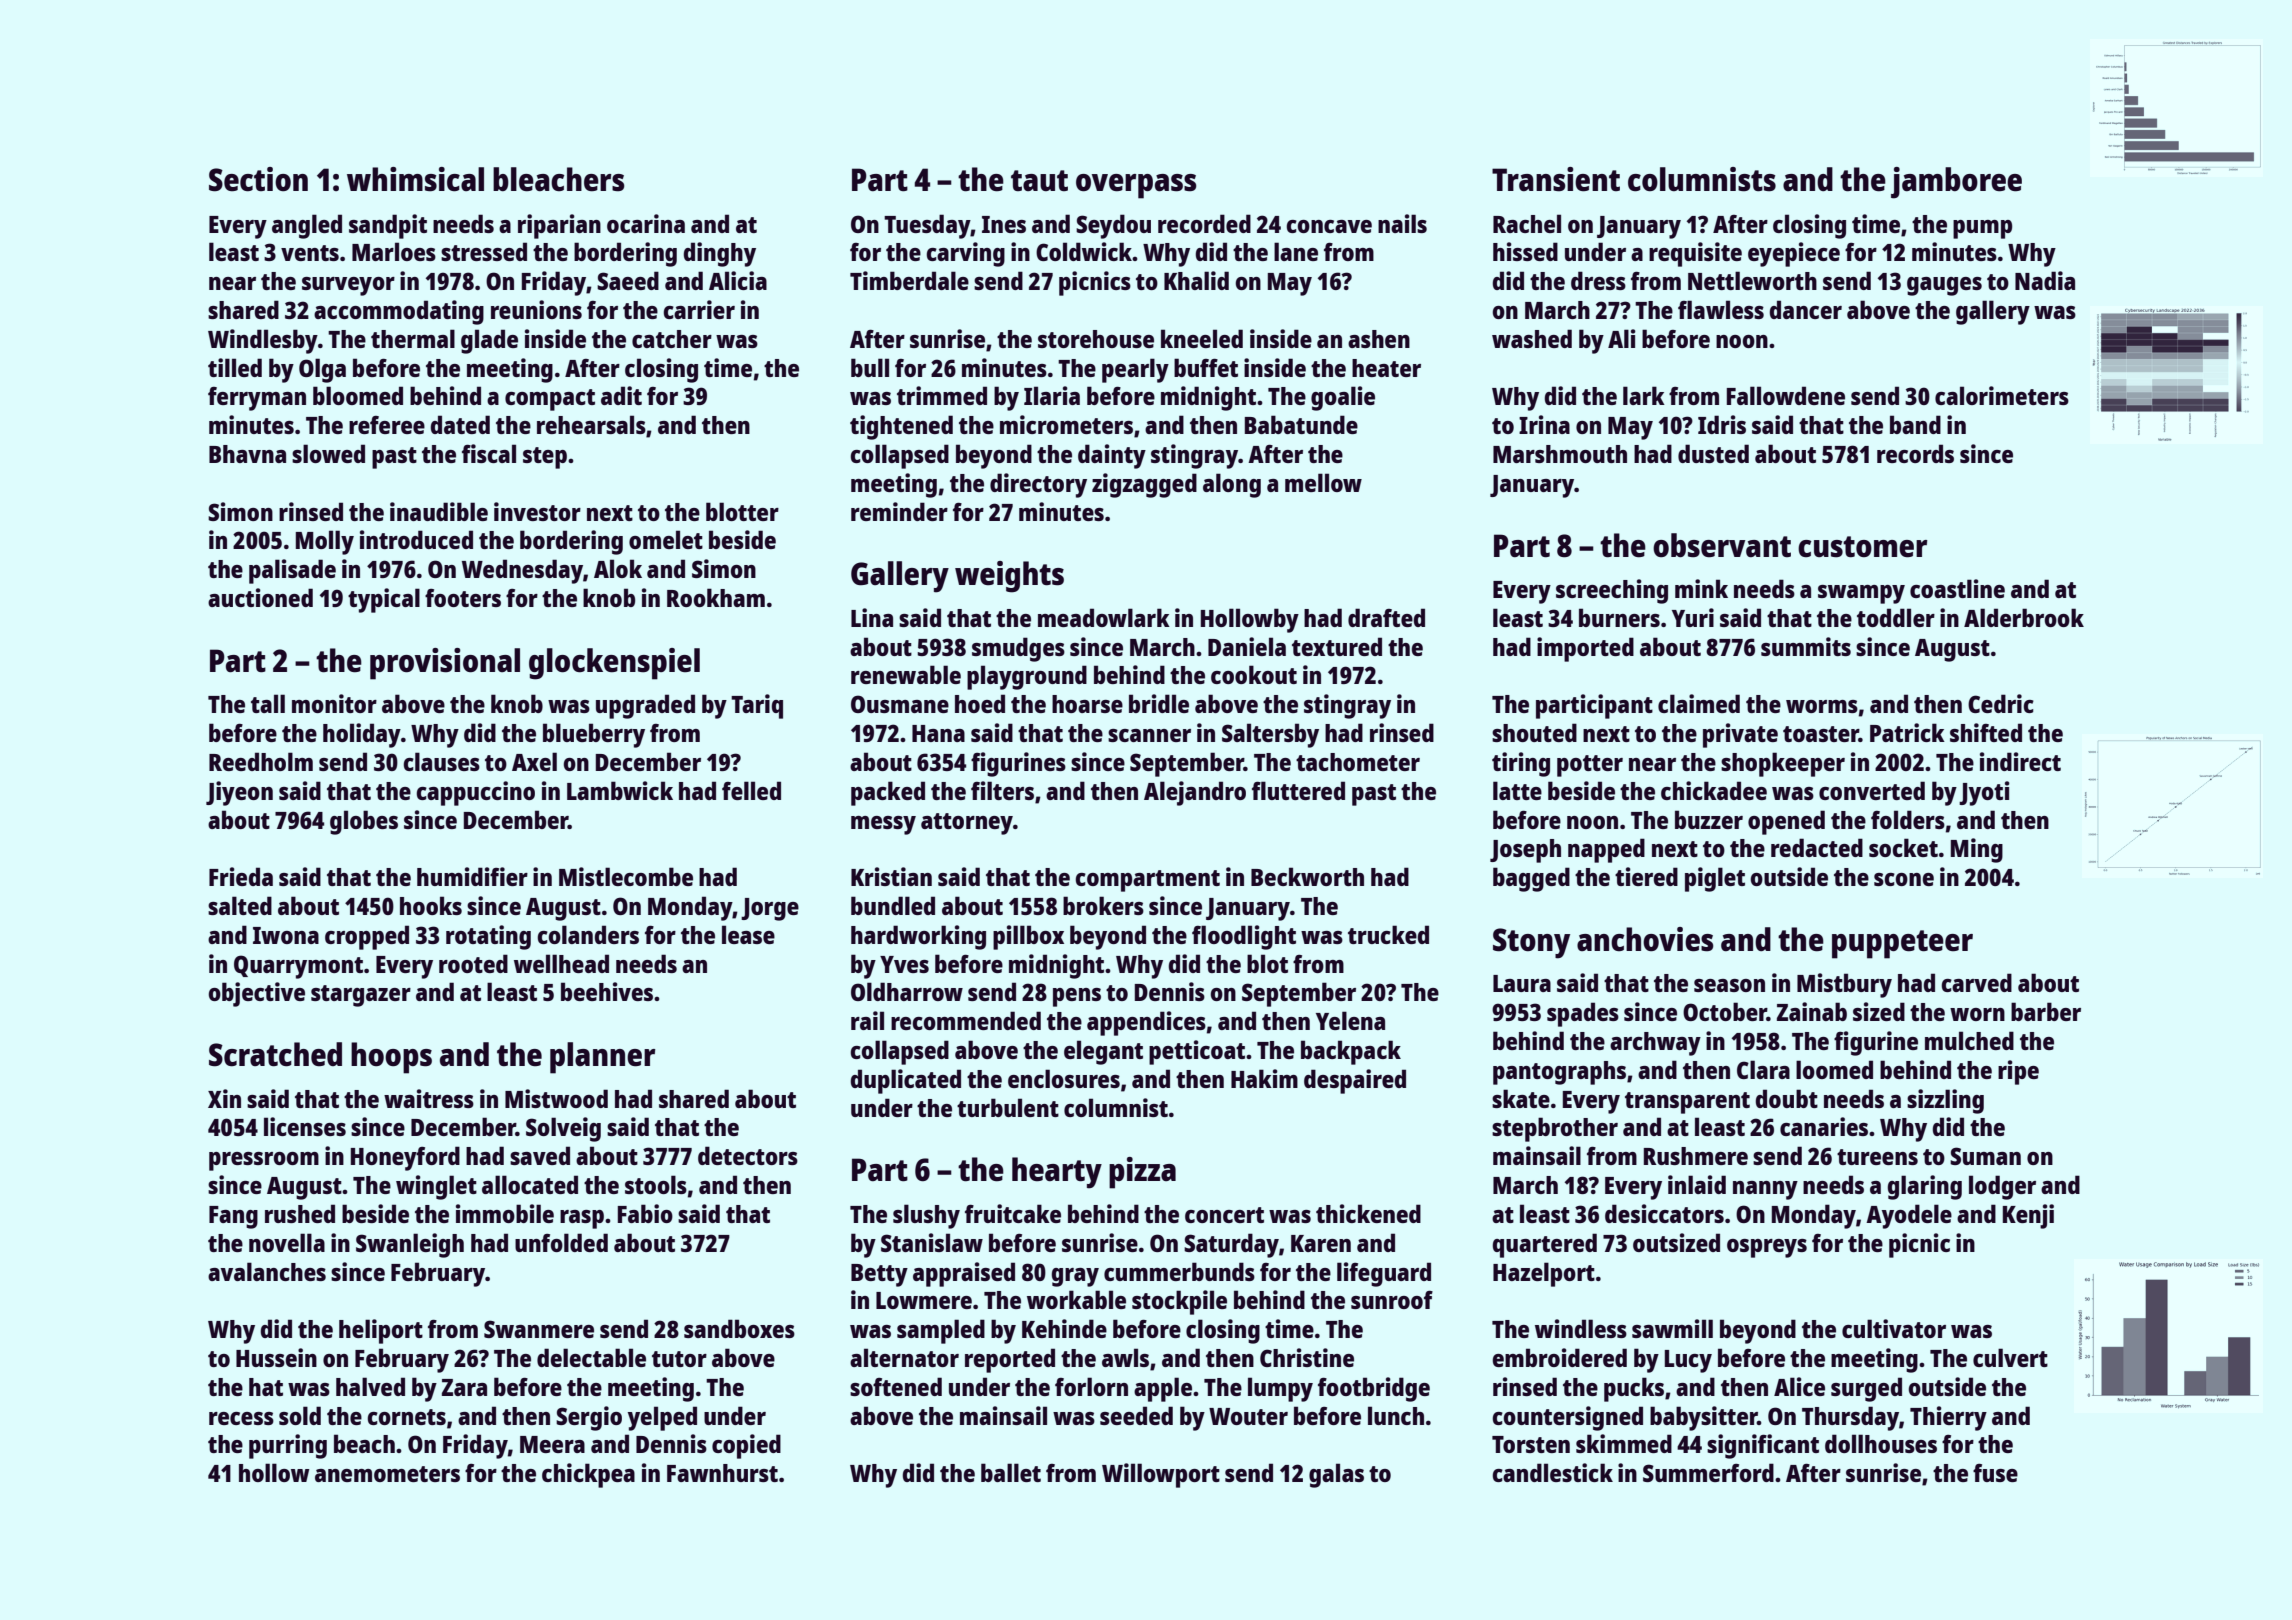 Image resolution: width=2292 pixels, height=1620 pixels. Describe the element at coordinates (716, 597) in the document. I see `Rookham` at that location.
